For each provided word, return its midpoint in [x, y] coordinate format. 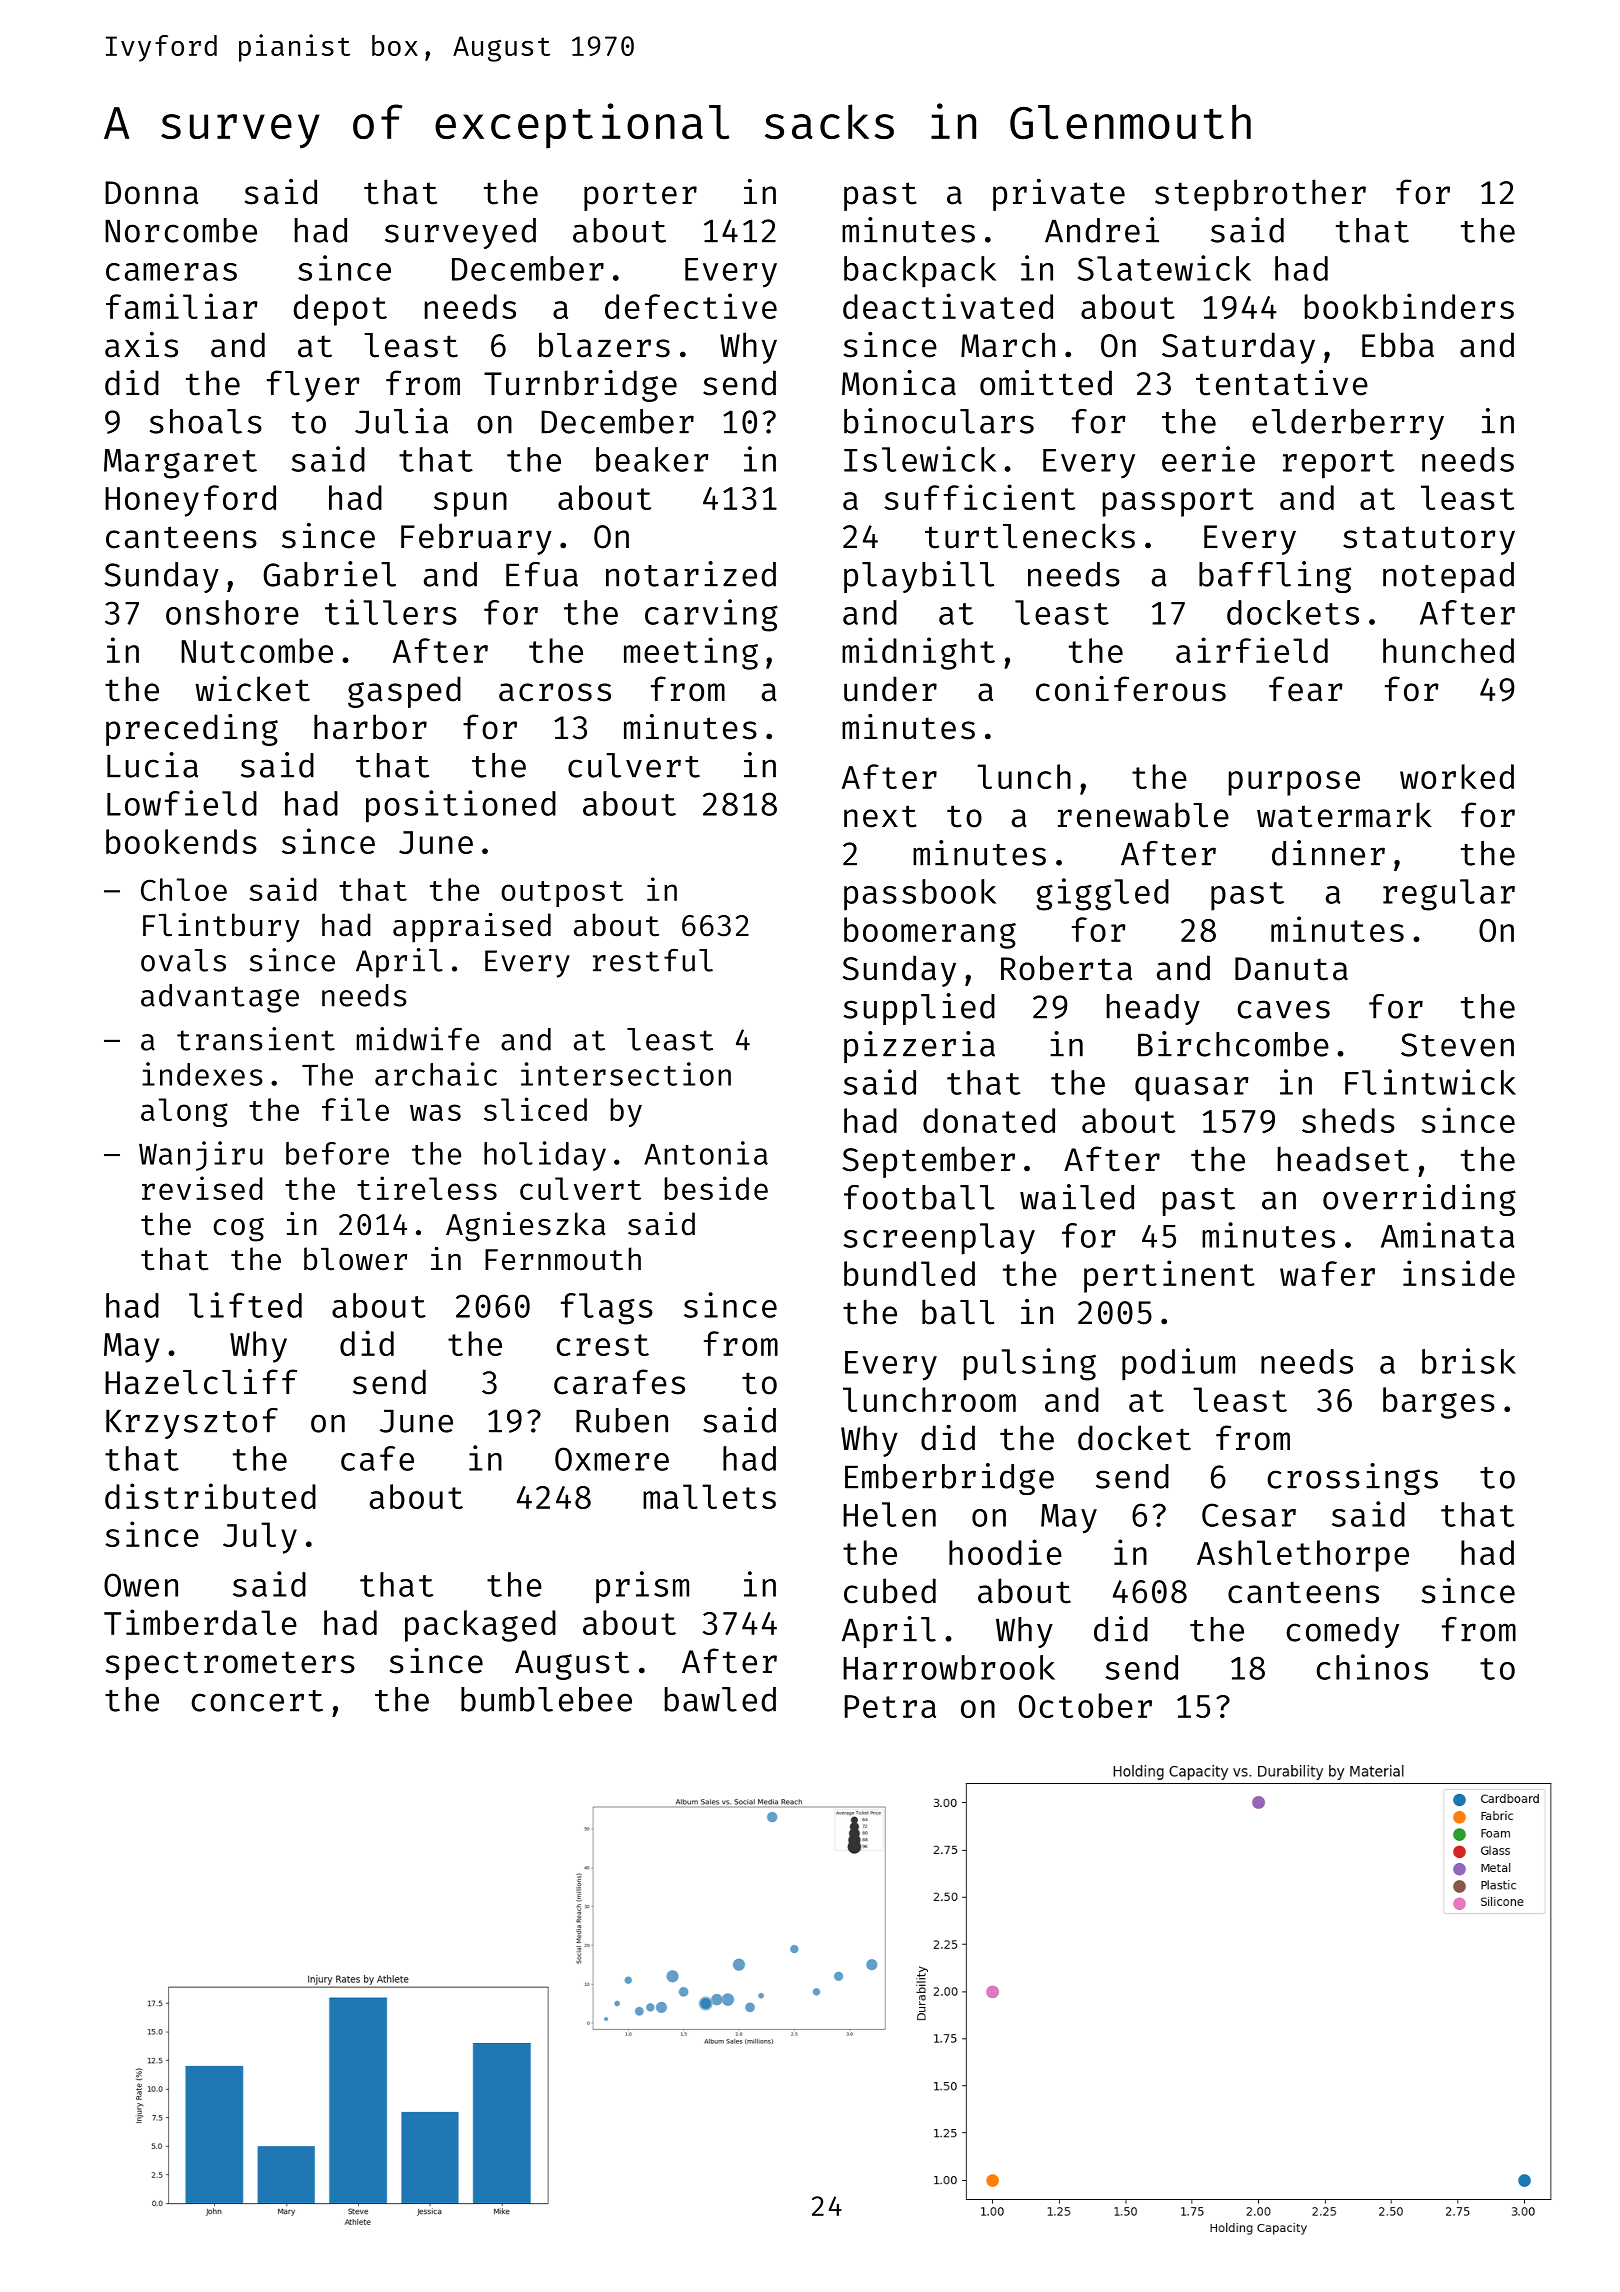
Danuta [1291, 969]
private [1059, 195]
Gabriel [329, 574]
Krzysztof [192, 1423]
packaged [480, 1626]
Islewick [920, 459]
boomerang [930, 933]
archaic [436, 1074]
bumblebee [546, 1699]
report [1338, 464]
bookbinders [1409, 306]
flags [607, 1309]
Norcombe [181, 230]
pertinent [1169, 1276]
